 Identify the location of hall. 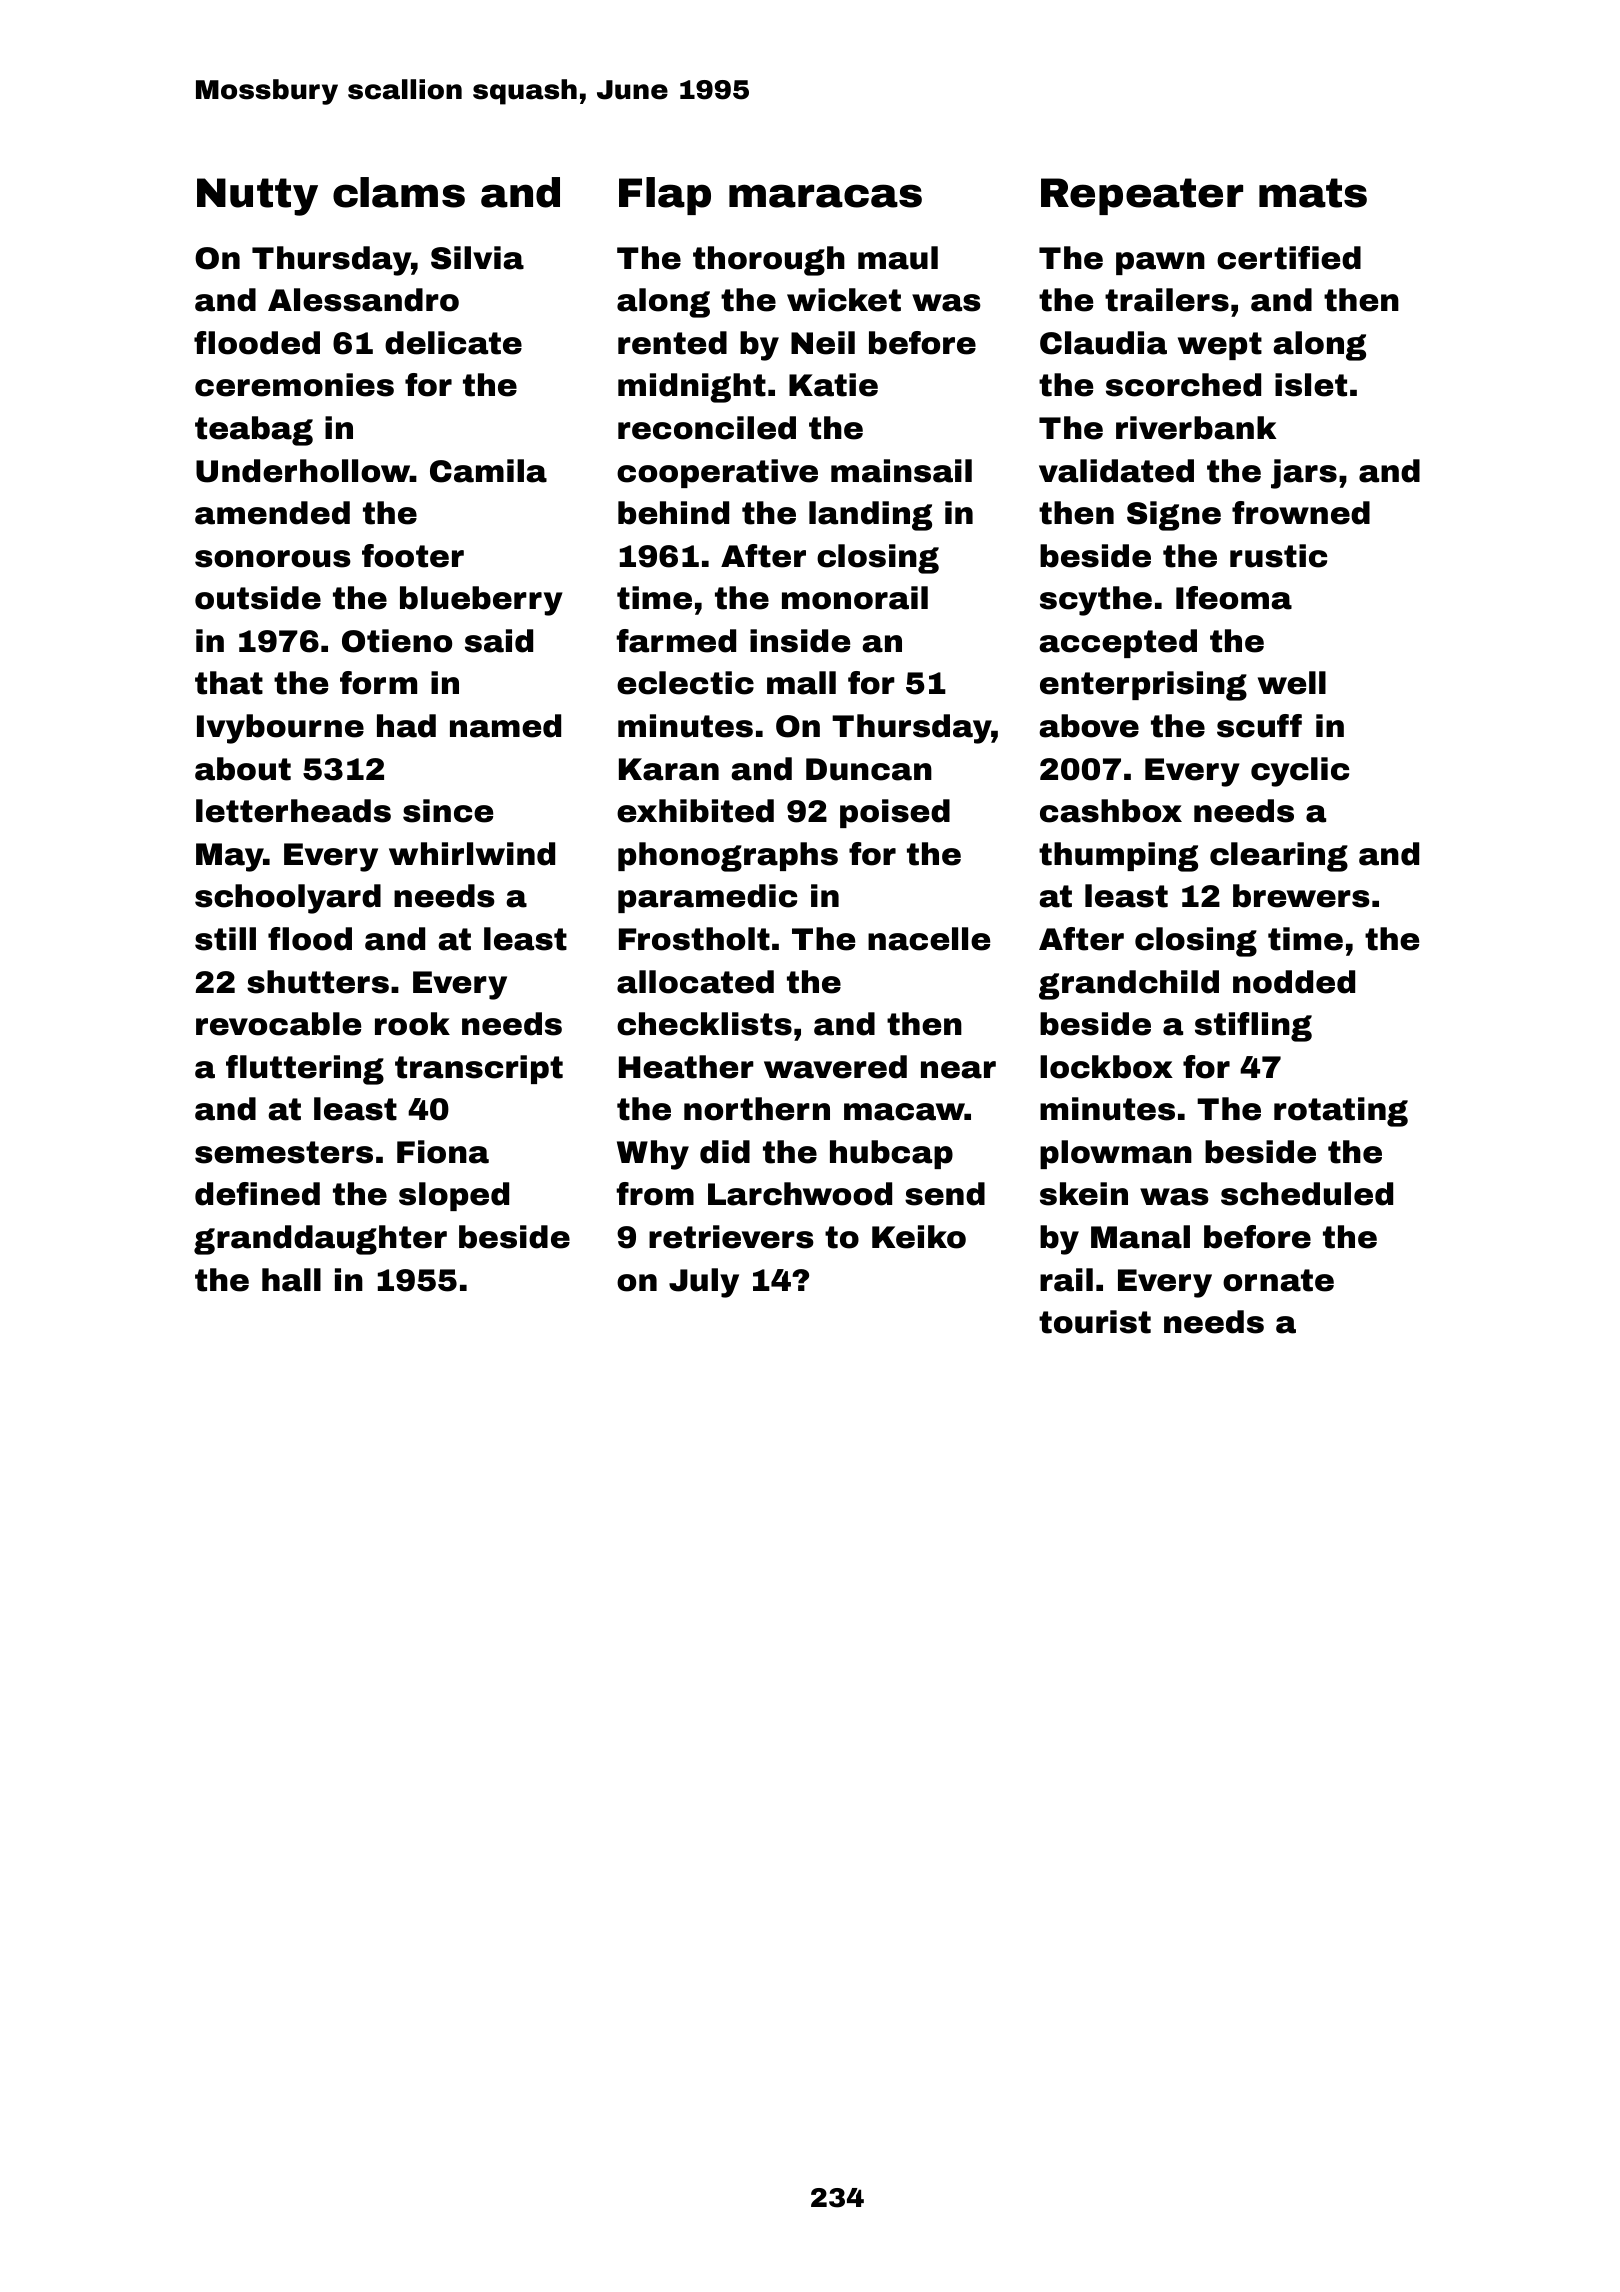
(291, 1280).
